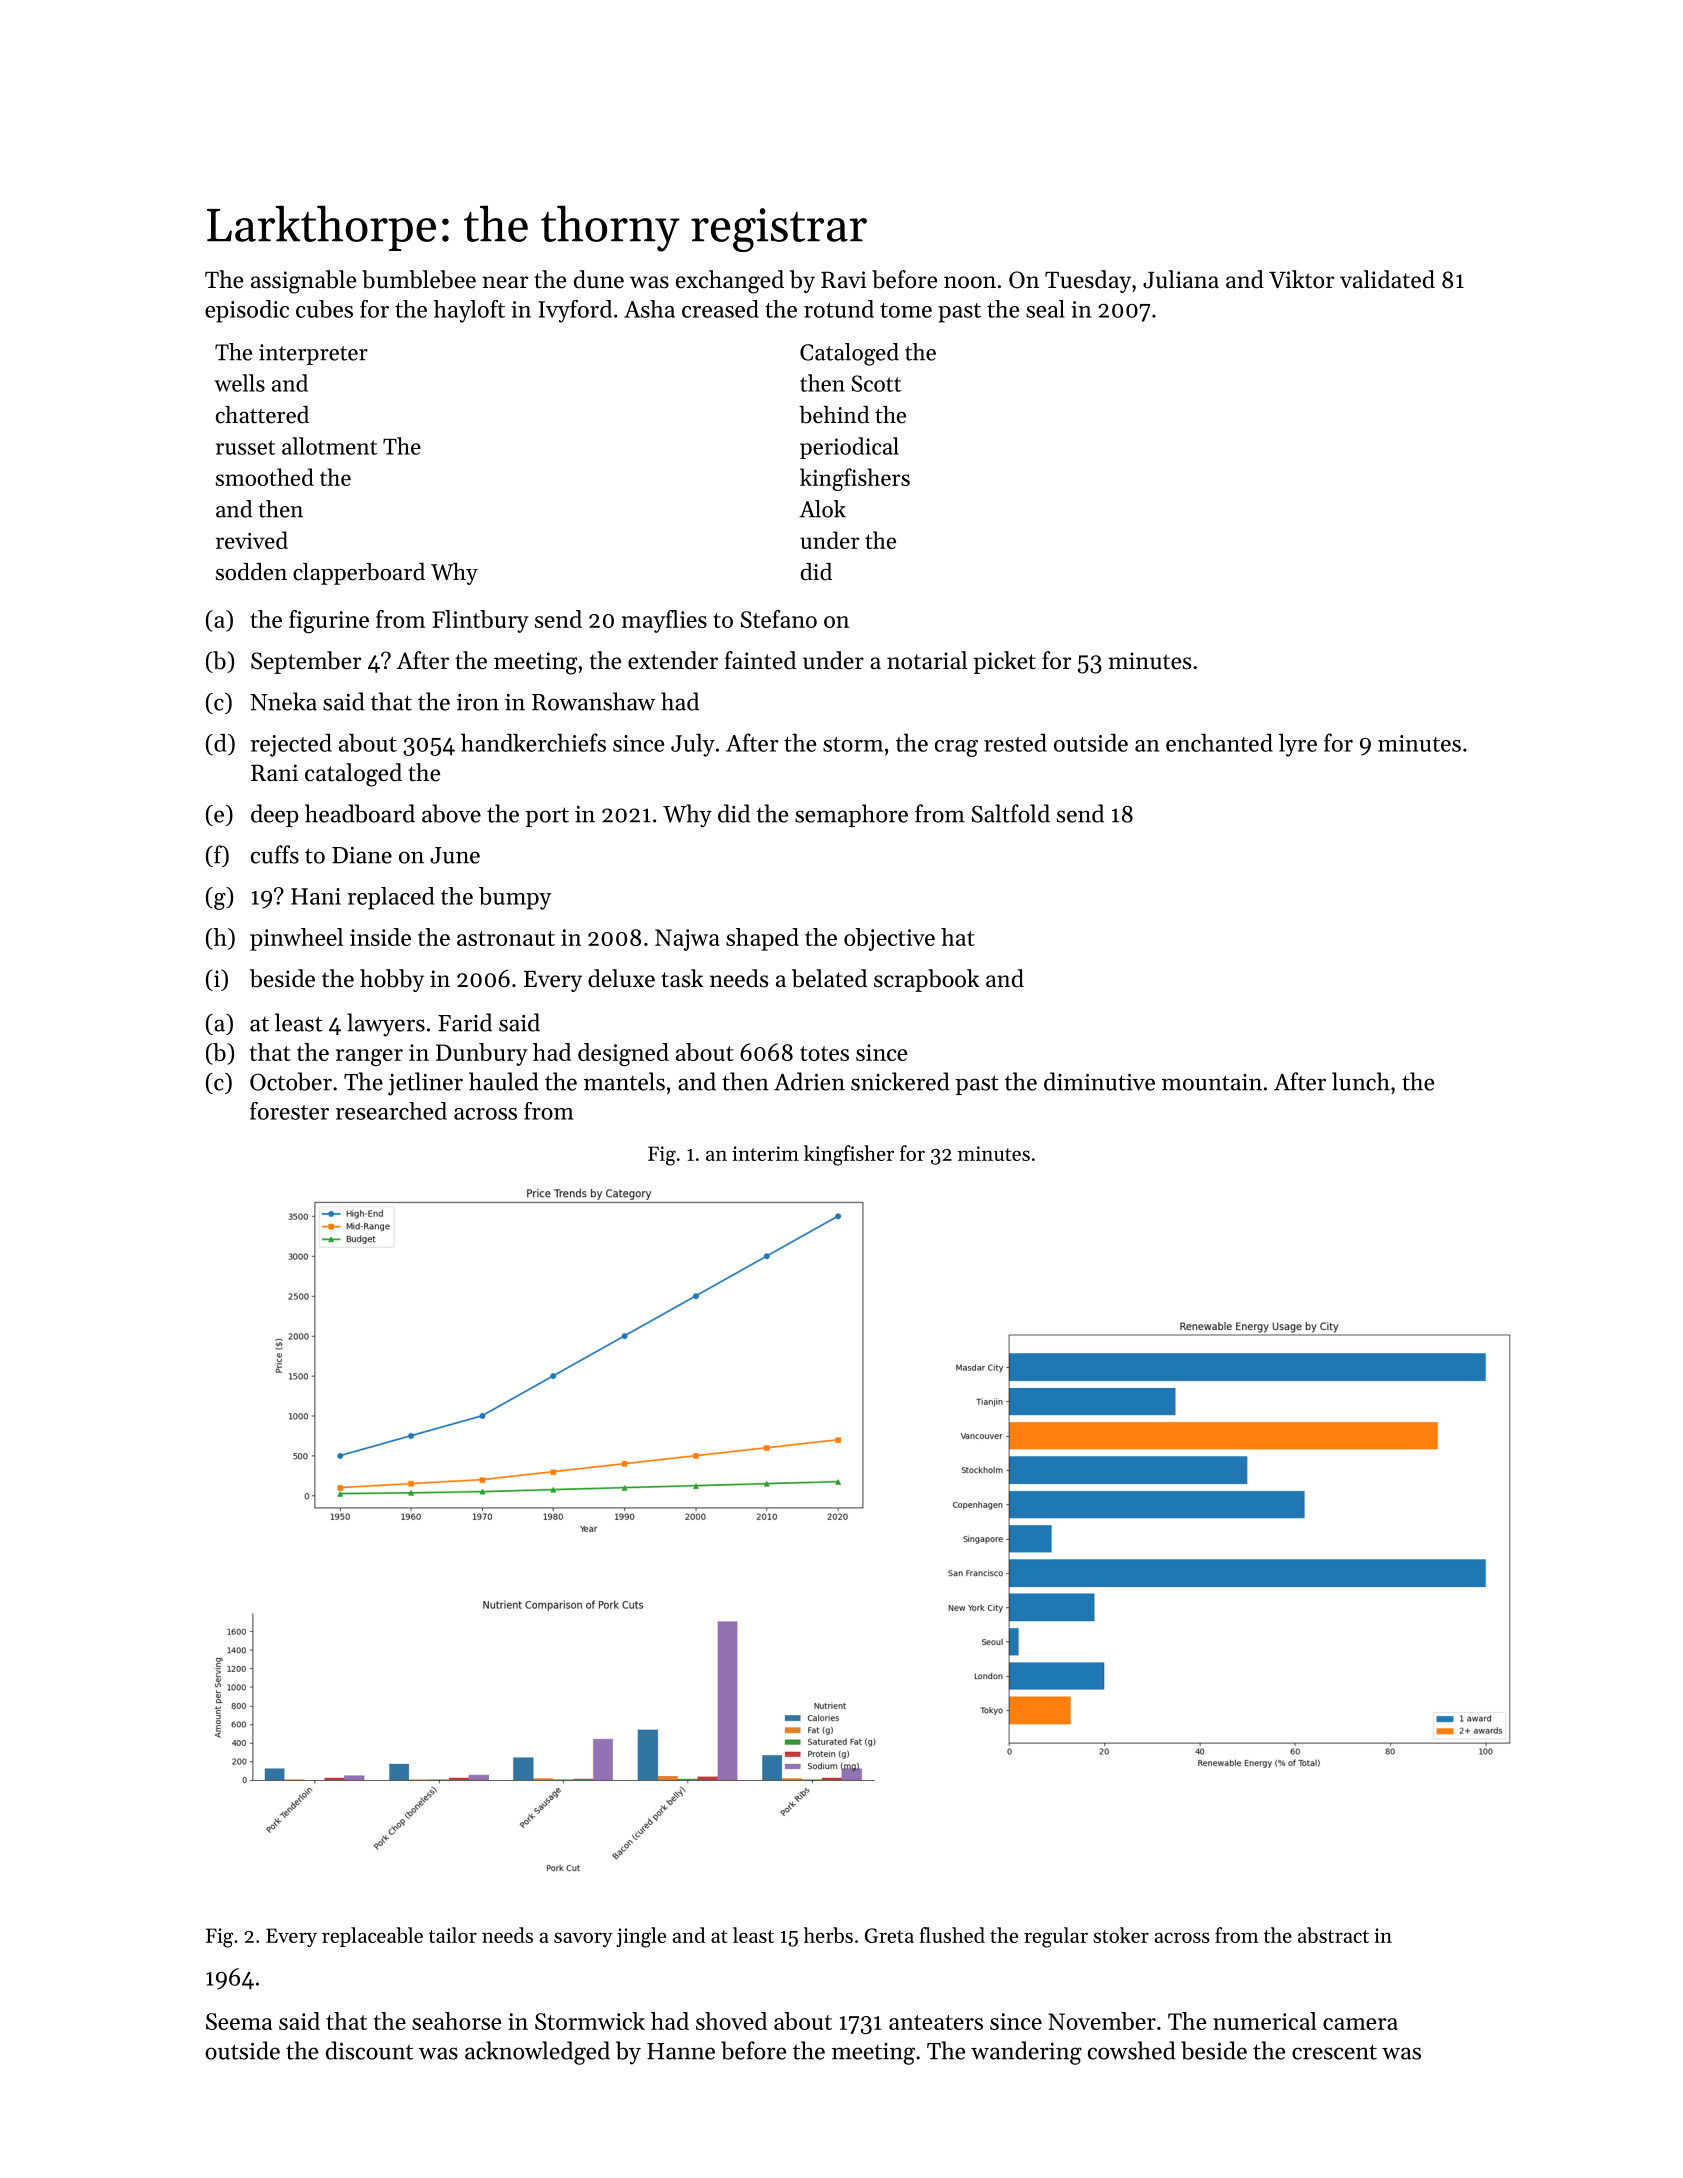 The height and width of the screenshot is (2178, 1683). Describe the element at coordinates (956, 748) in the screenshot. I see `crag` at that location.
